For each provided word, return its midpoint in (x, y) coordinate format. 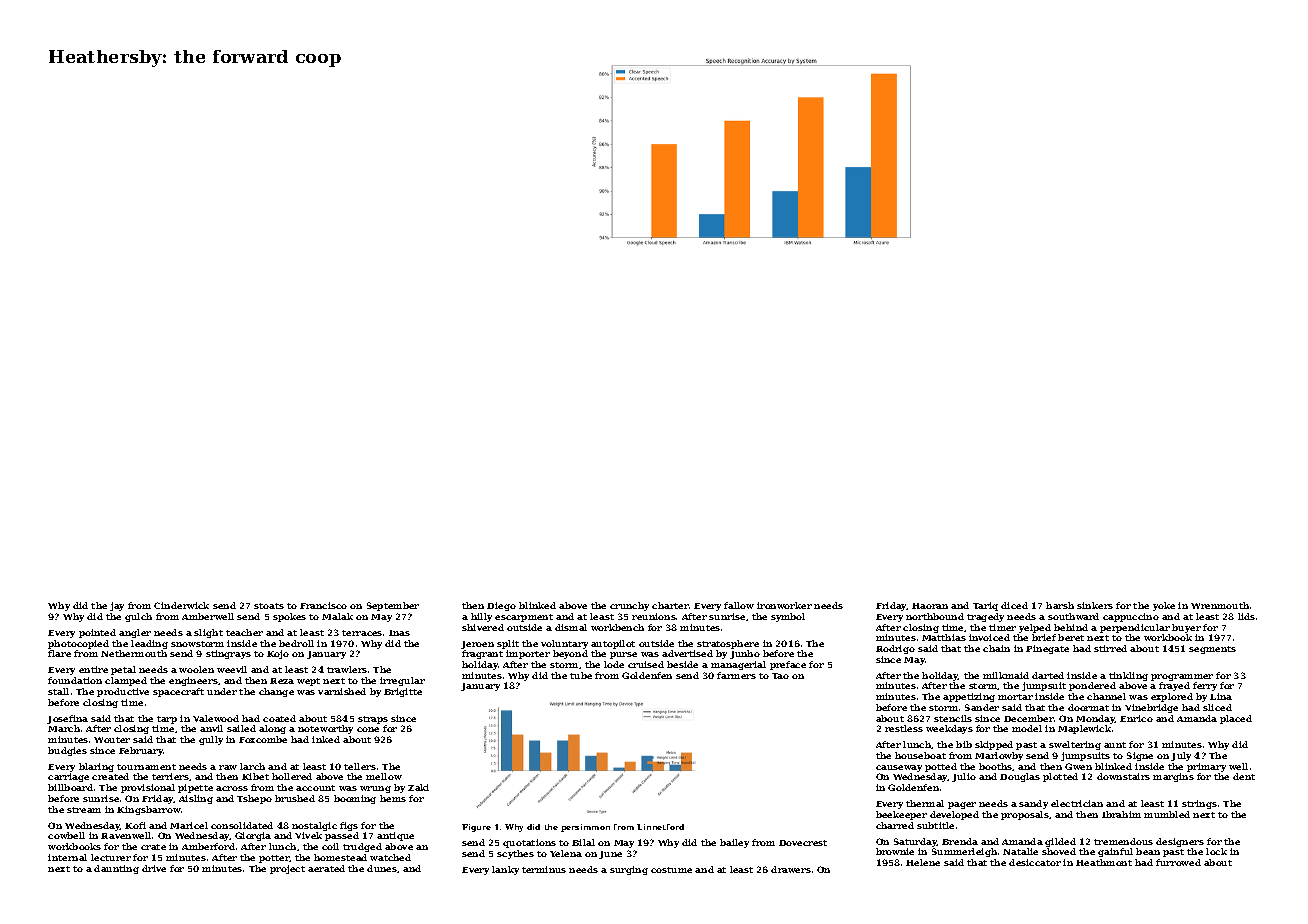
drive (154, 868)
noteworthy (325, 729)
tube (581, 675)
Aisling (196, 799)
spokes (289, 617)
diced (1014, 605)
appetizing (969, 697)
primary (1206, 767)
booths (996, 767)
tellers (360, 766)
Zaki (418, 787)
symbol (788, 617)
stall (58, 691)
